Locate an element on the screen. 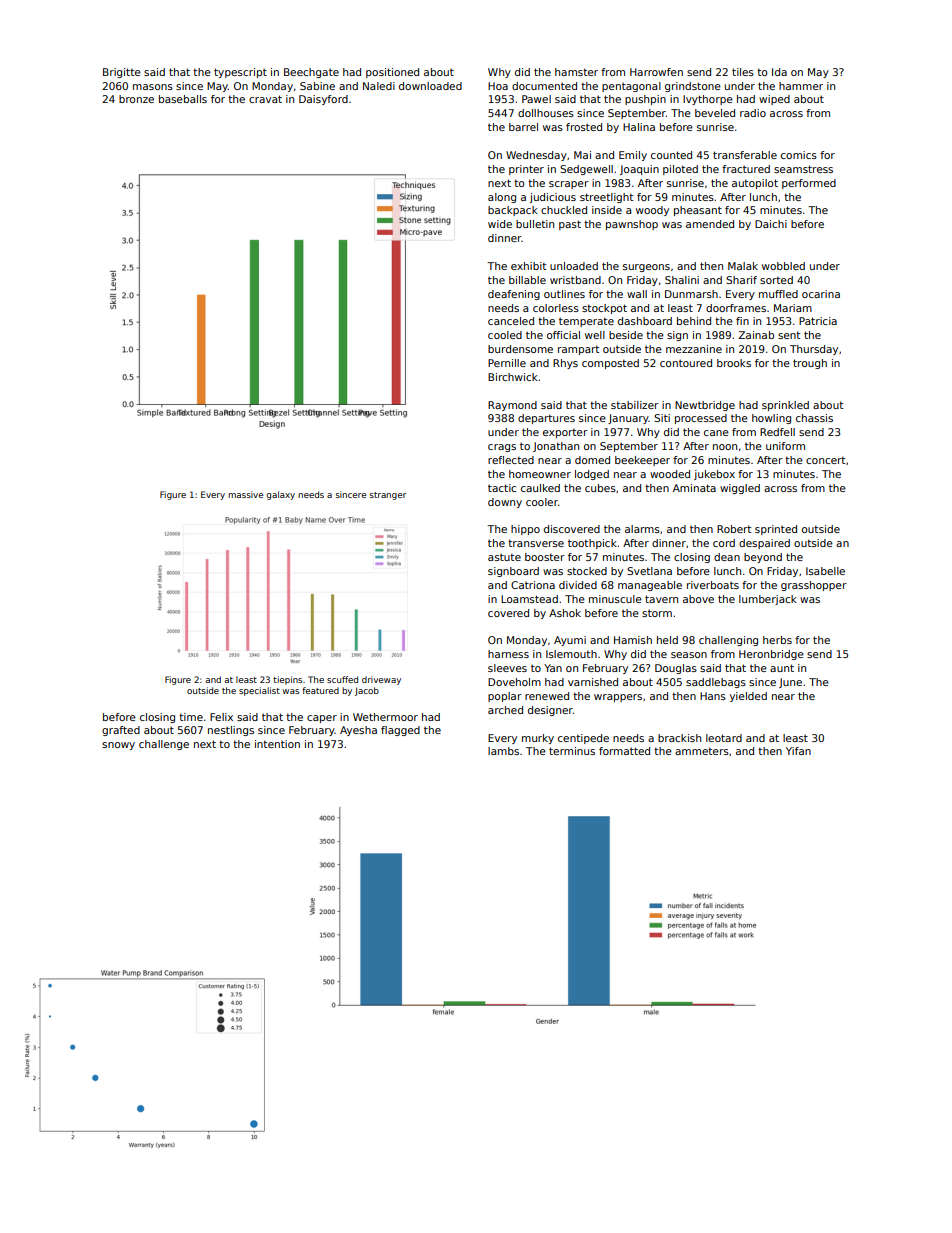  tiles is located at coordinates (743, 72).
